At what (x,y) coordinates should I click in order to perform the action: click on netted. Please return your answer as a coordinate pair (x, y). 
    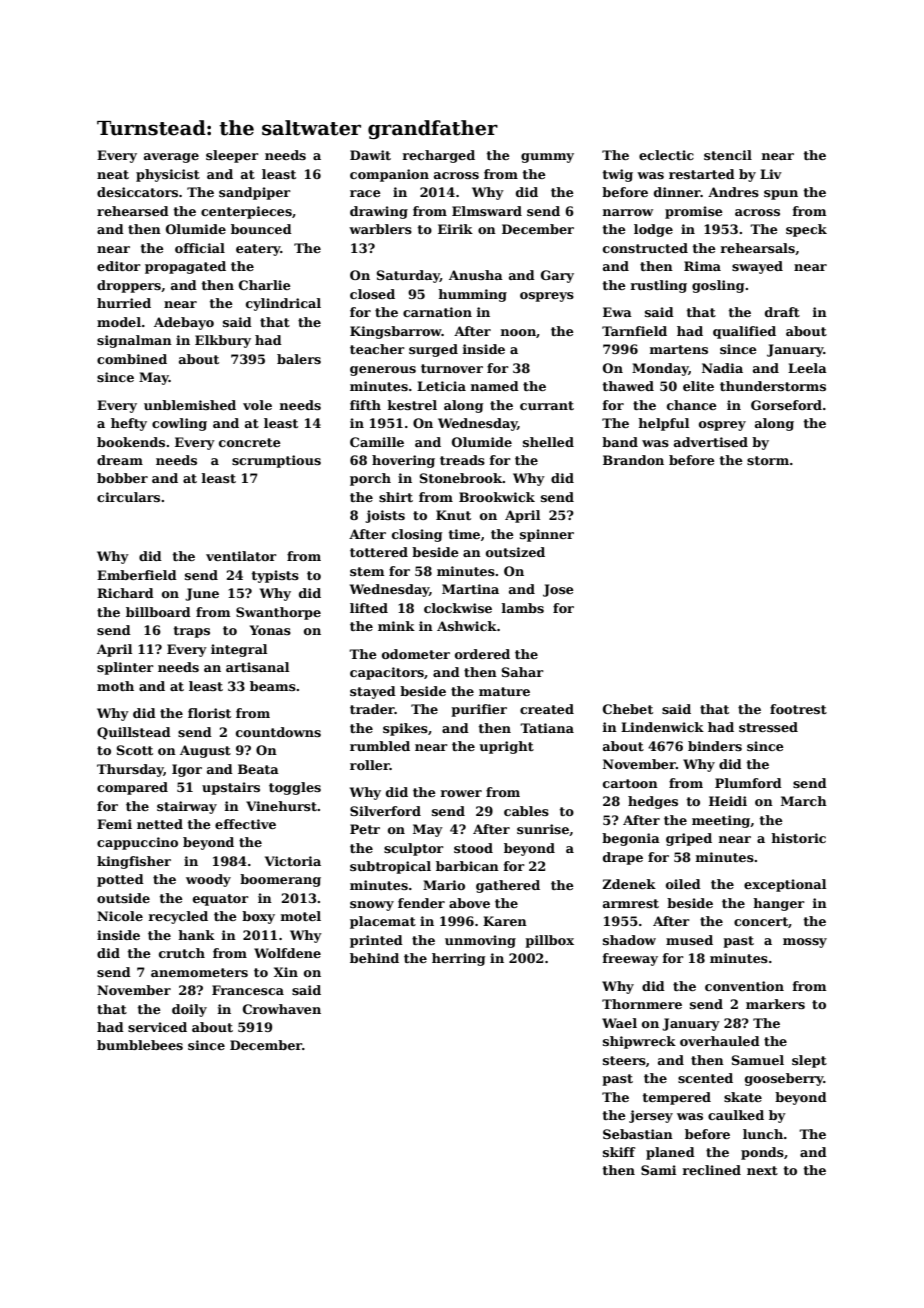
    Looking at the image, I should click on (160, 824).
